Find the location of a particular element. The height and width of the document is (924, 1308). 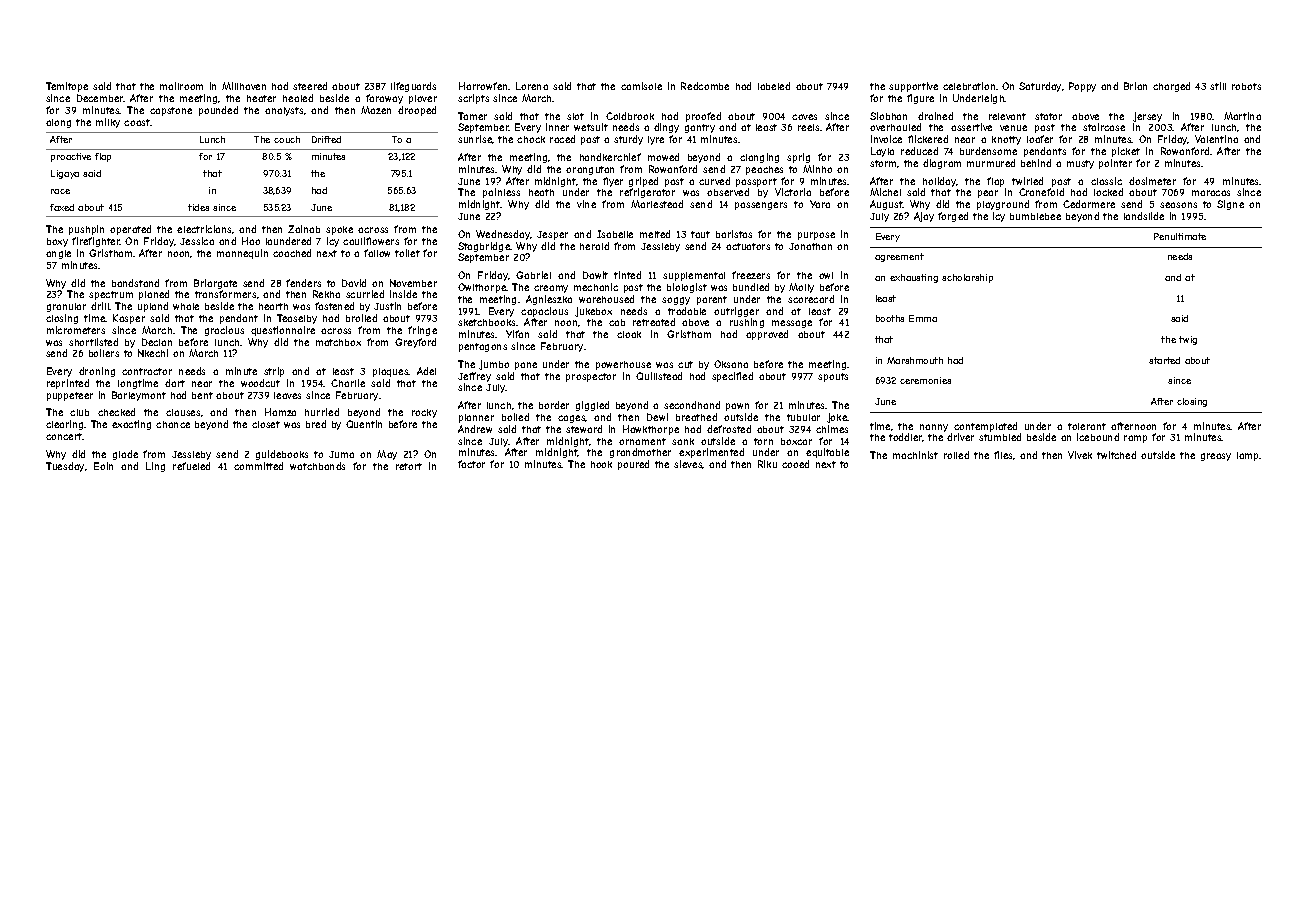

Saturday is located at coordinates (1040, 87).
